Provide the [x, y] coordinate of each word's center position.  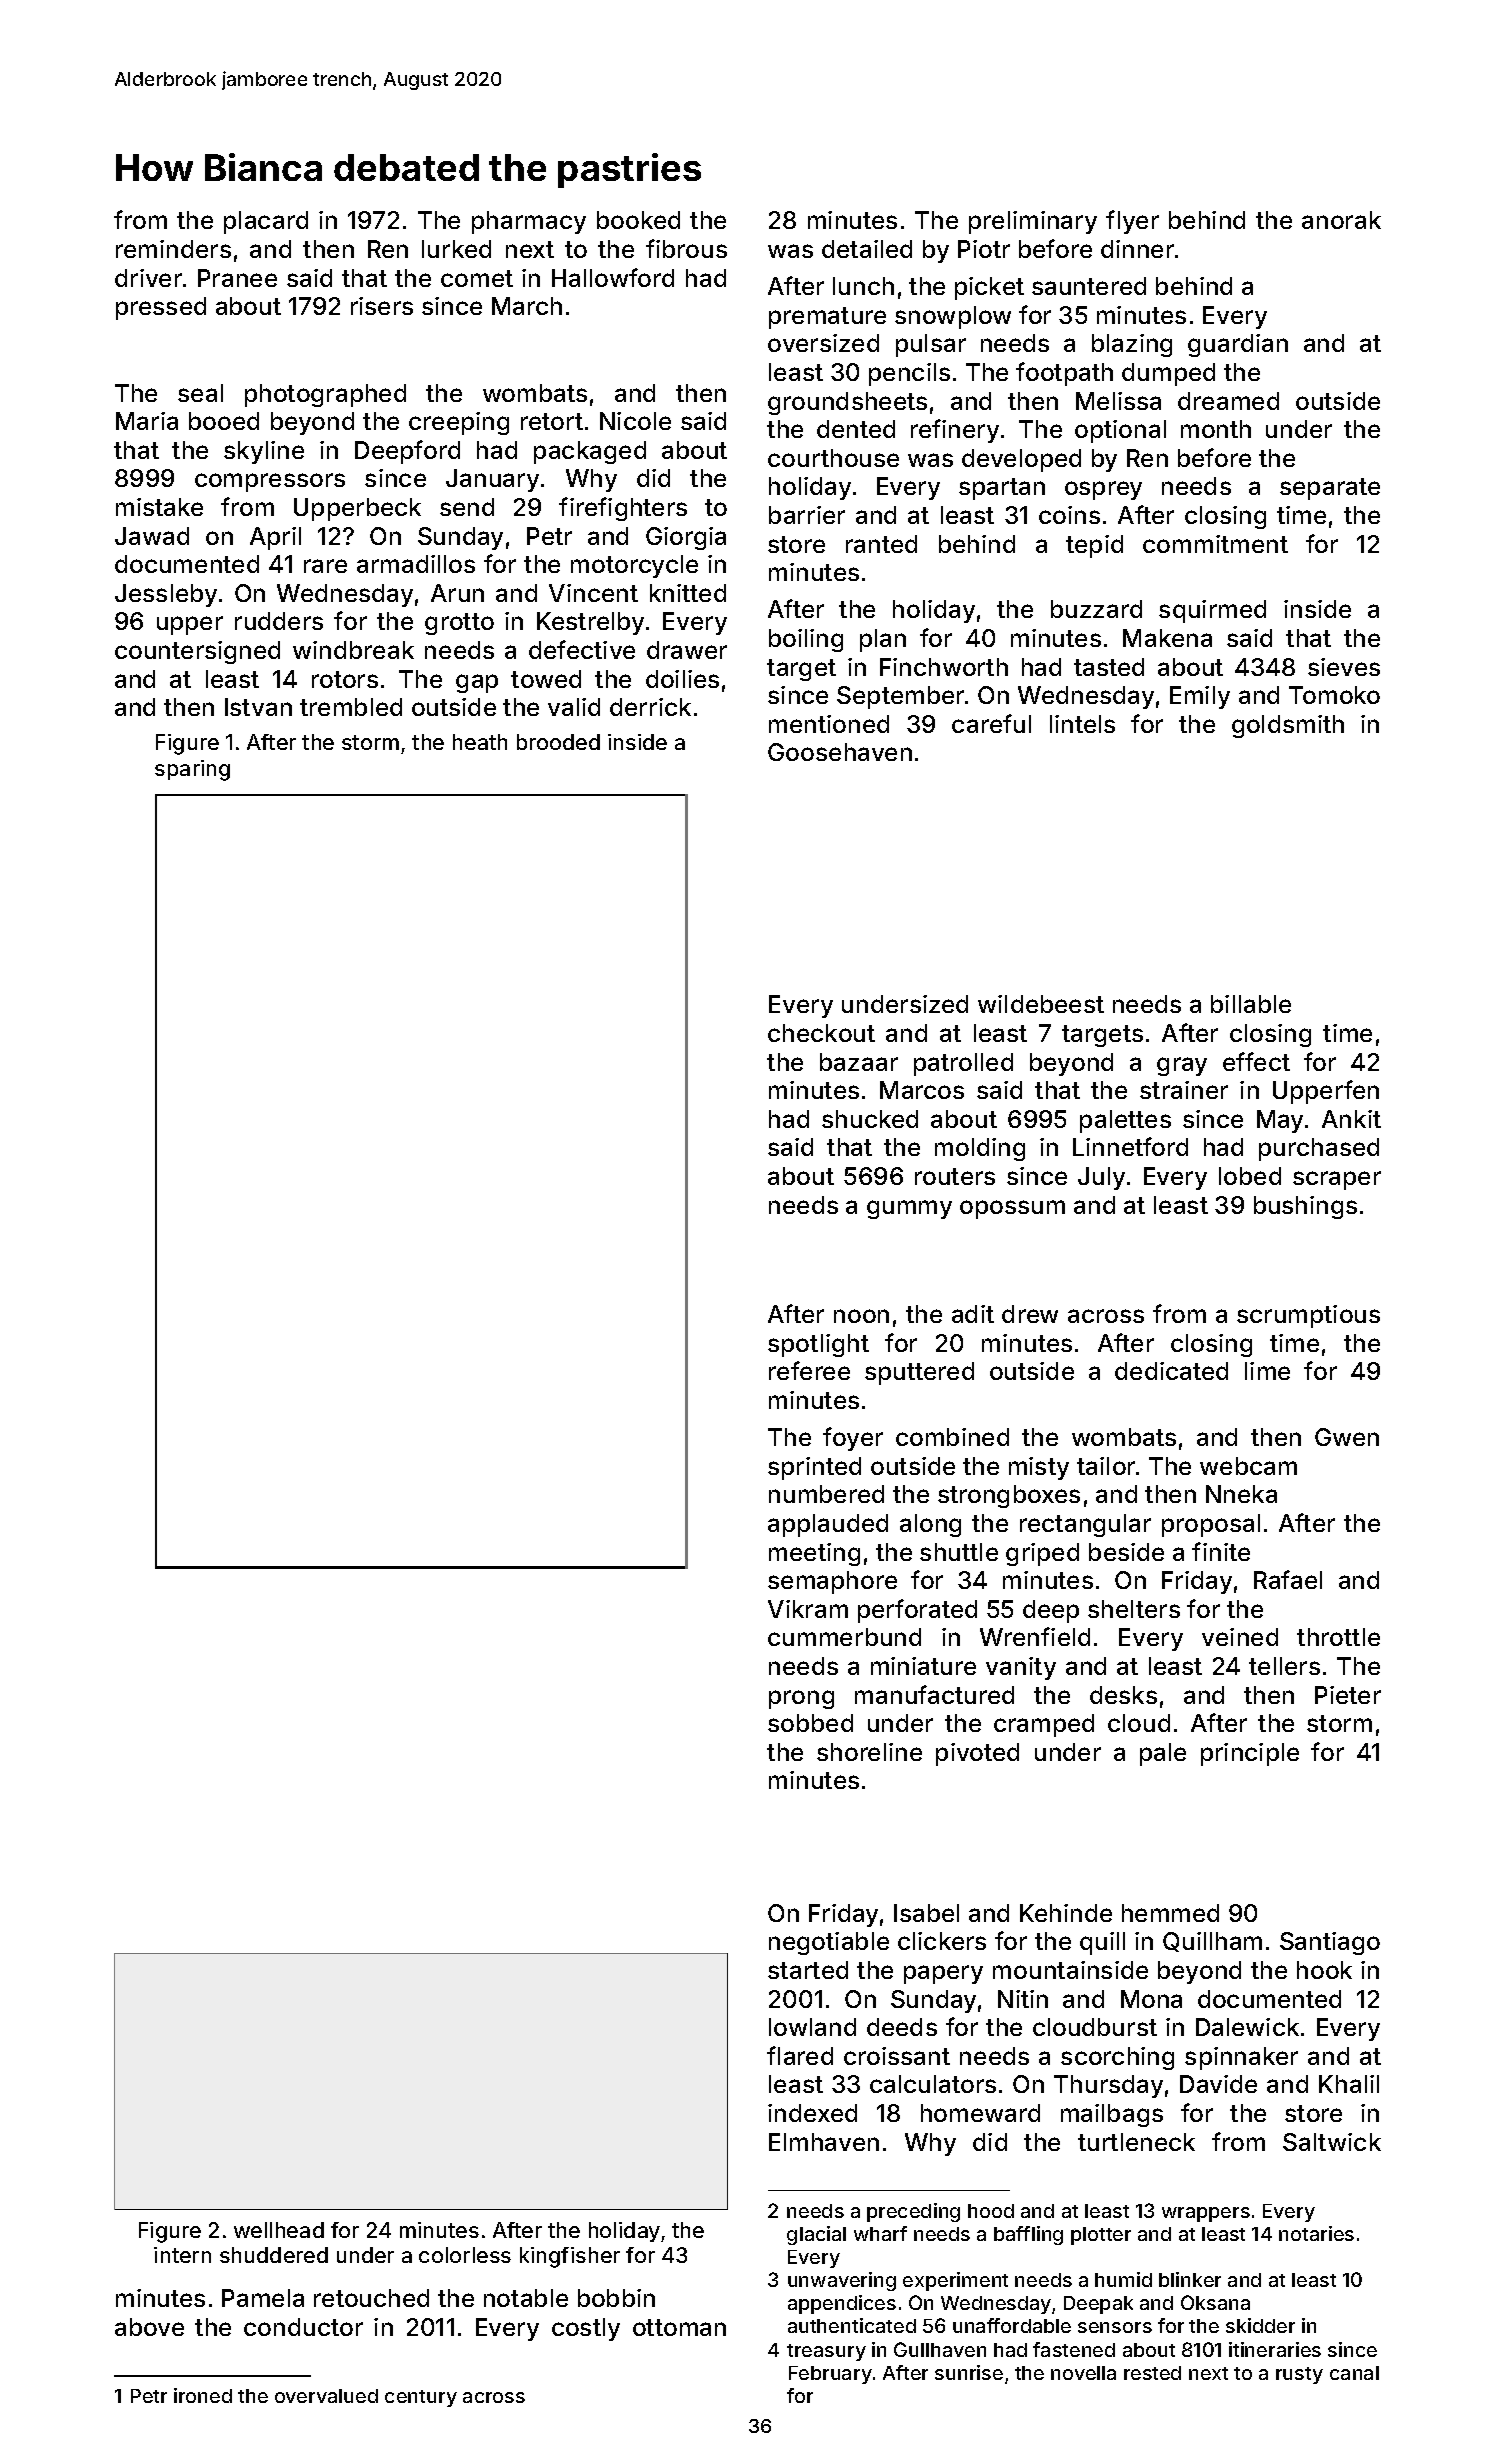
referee [809, 1370]
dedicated [1171, 1371]
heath [480, 742]
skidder [1260, 2325]
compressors [270, 482]
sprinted [814, 1468]
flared [800, 2055]
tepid [1094, 546]
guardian [1238, 345]
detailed [867, 249]
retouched [371, 2298]
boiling [806, 640]
